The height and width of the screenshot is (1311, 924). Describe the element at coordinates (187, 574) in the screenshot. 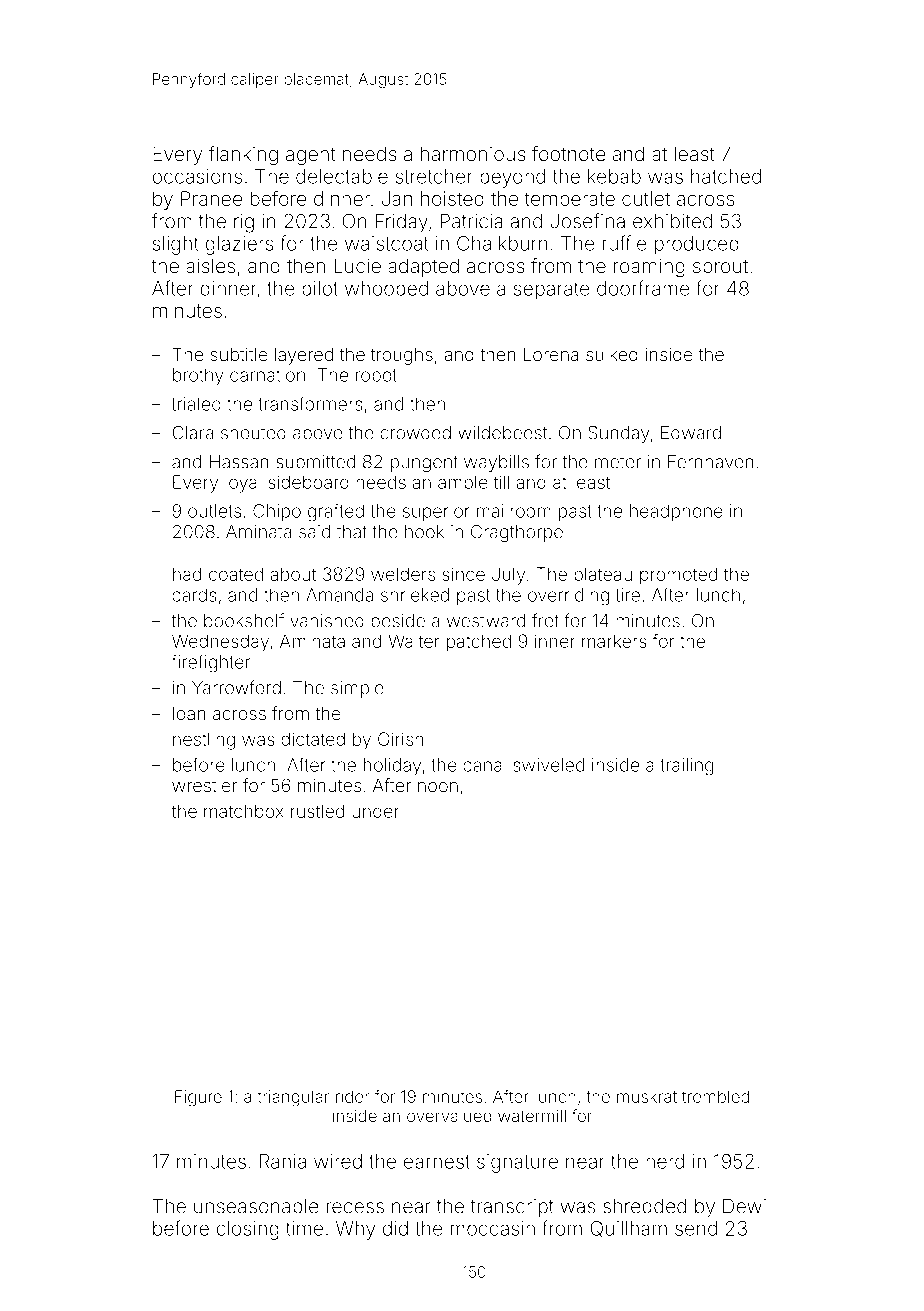

I see `had` at that location.
